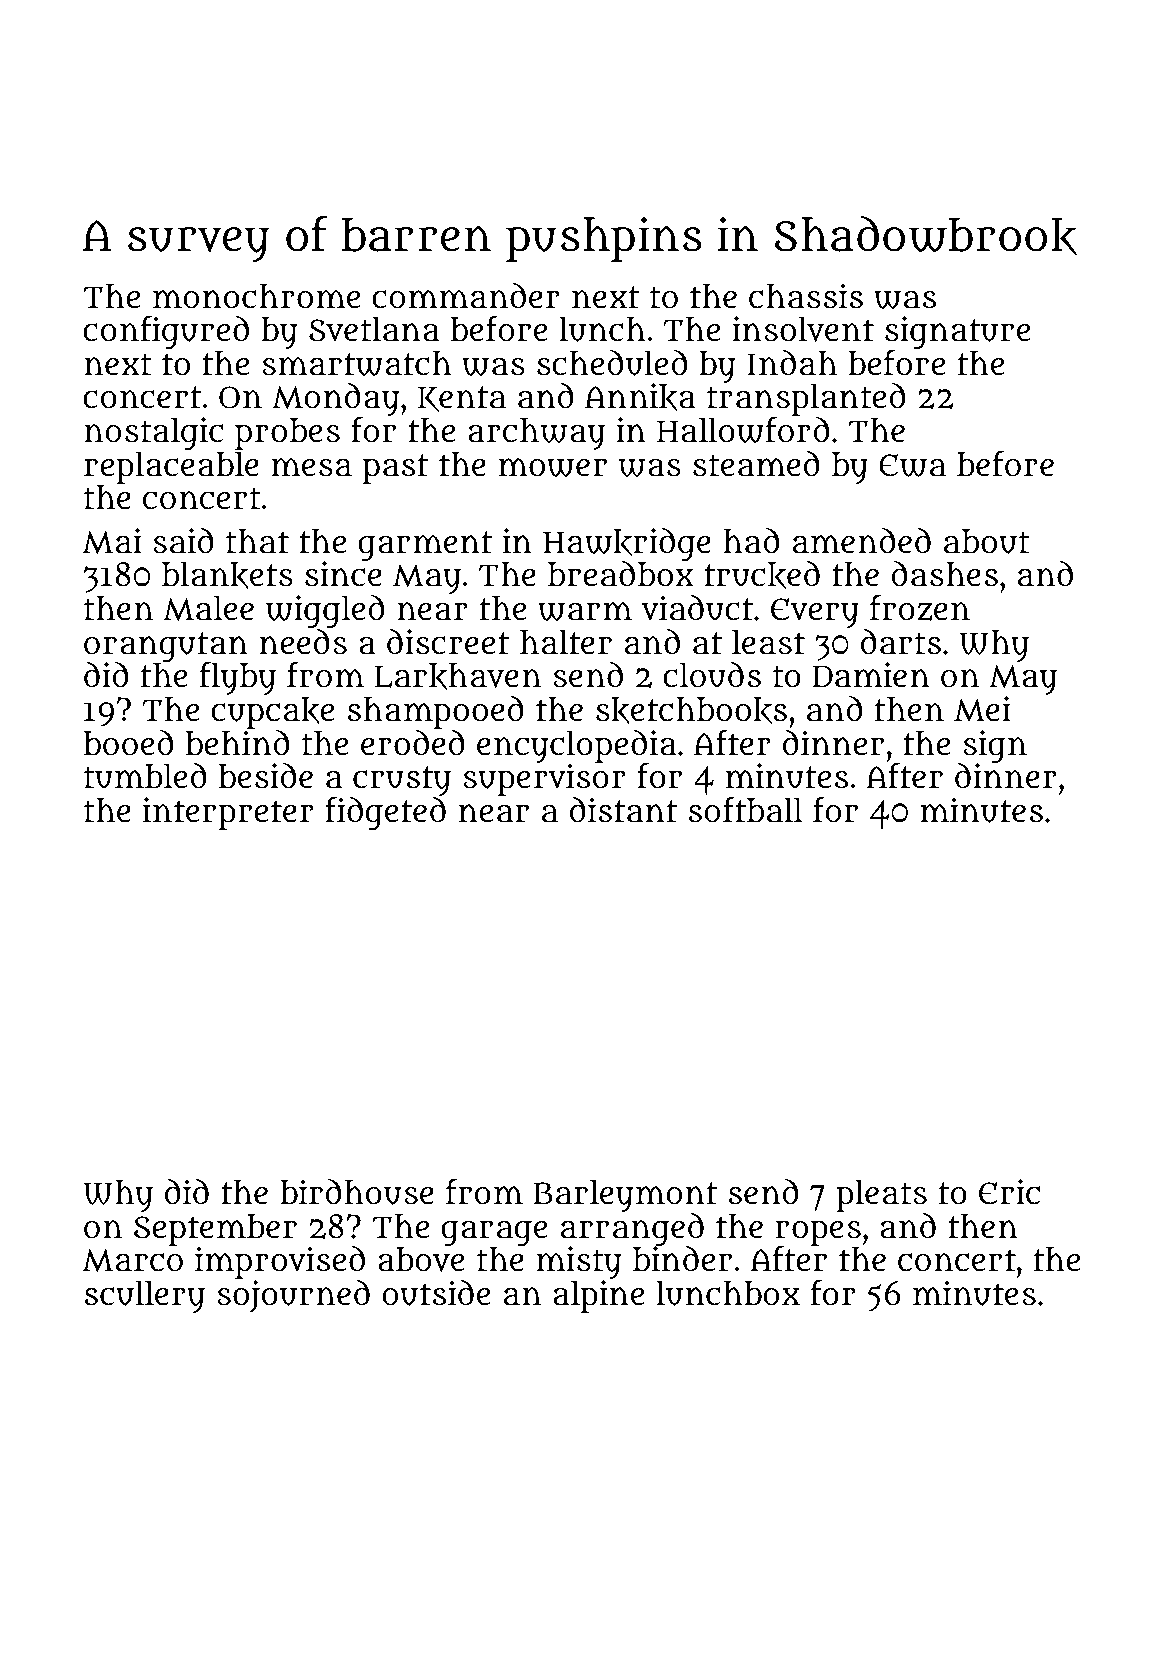  I want to click on softball, so click(746, 810).
